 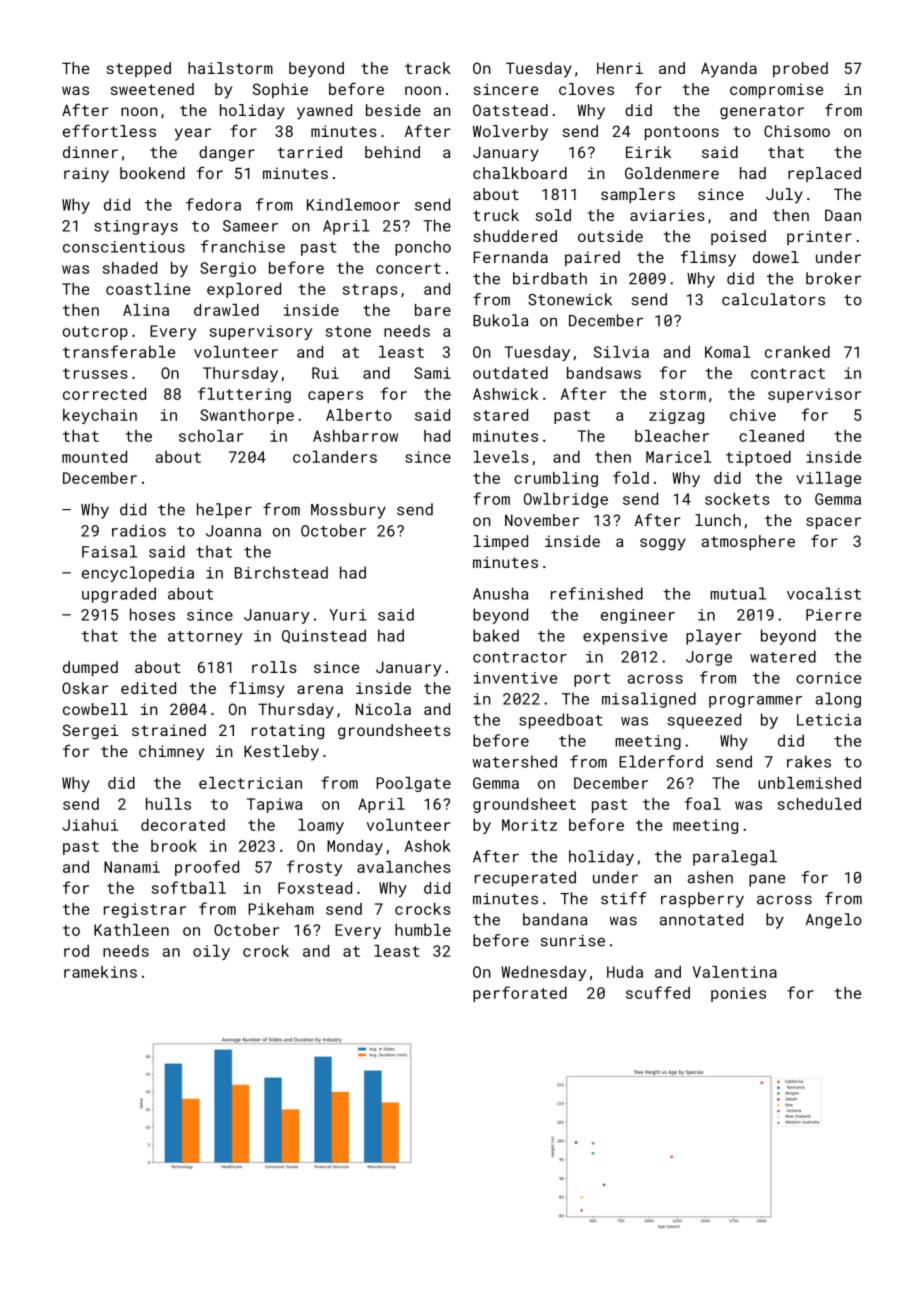 I want to click on watershed, so click(x=514, y=761).
